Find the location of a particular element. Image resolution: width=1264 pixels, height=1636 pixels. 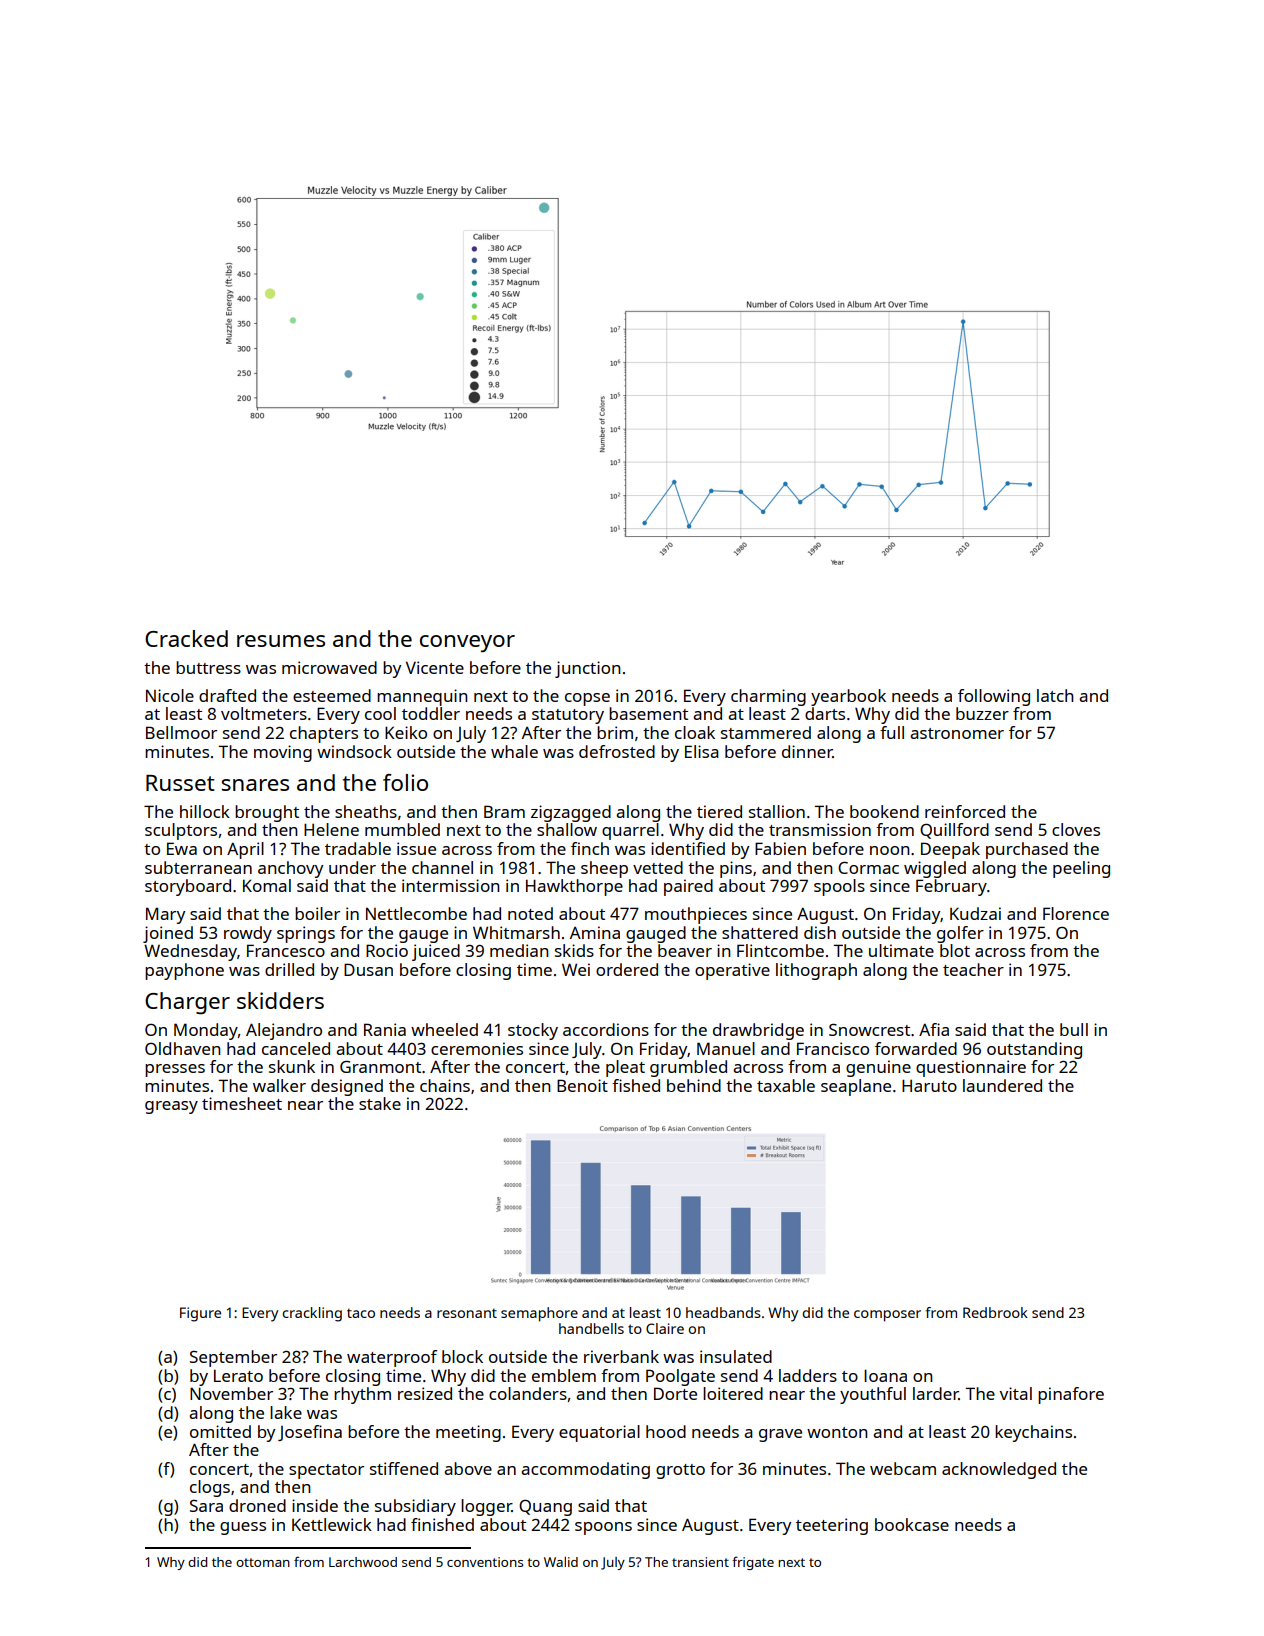

accommodating is located at coordinates (585, 1470).
